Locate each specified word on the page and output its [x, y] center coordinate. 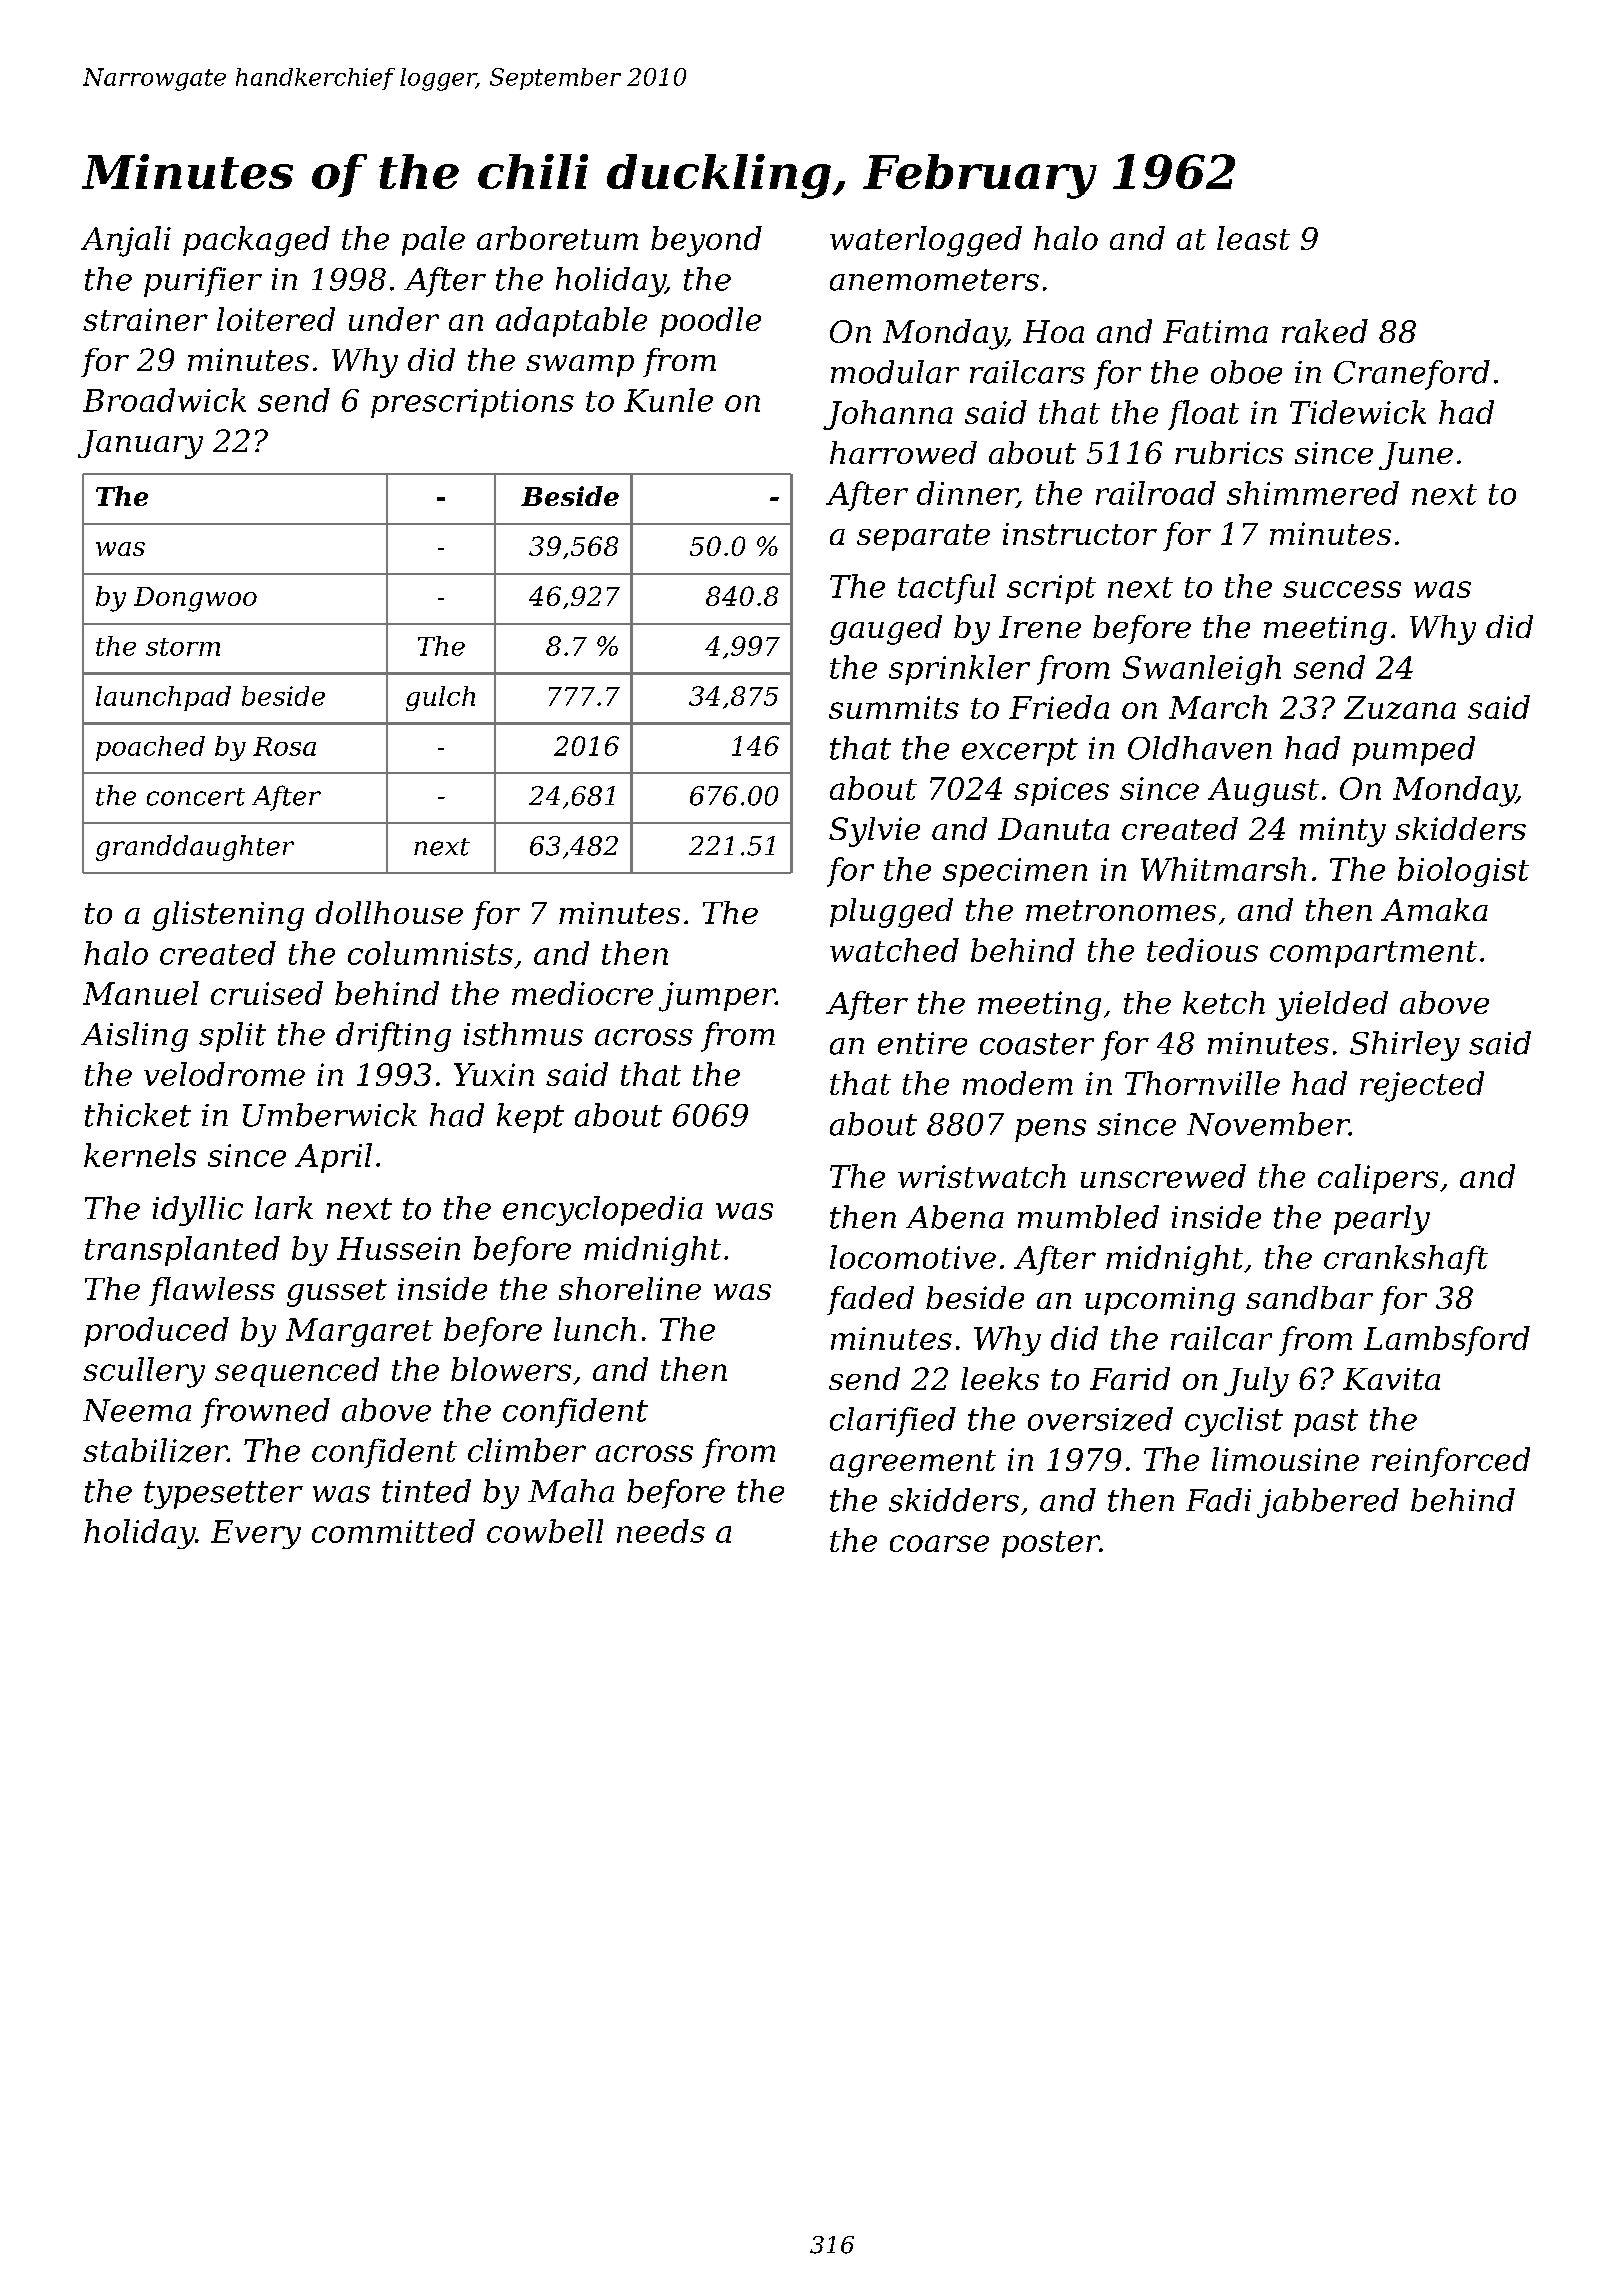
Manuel [141, 993]
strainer [145, 319]
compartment [1373, 954]
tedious [1202, 950]
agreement [913, 1464]
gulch [440, 698]
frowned [265, 1413]
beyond [706, 241]
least [1253, 238]
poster [1051, 1544]
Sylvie [874, 832]
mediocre [582, 993]
